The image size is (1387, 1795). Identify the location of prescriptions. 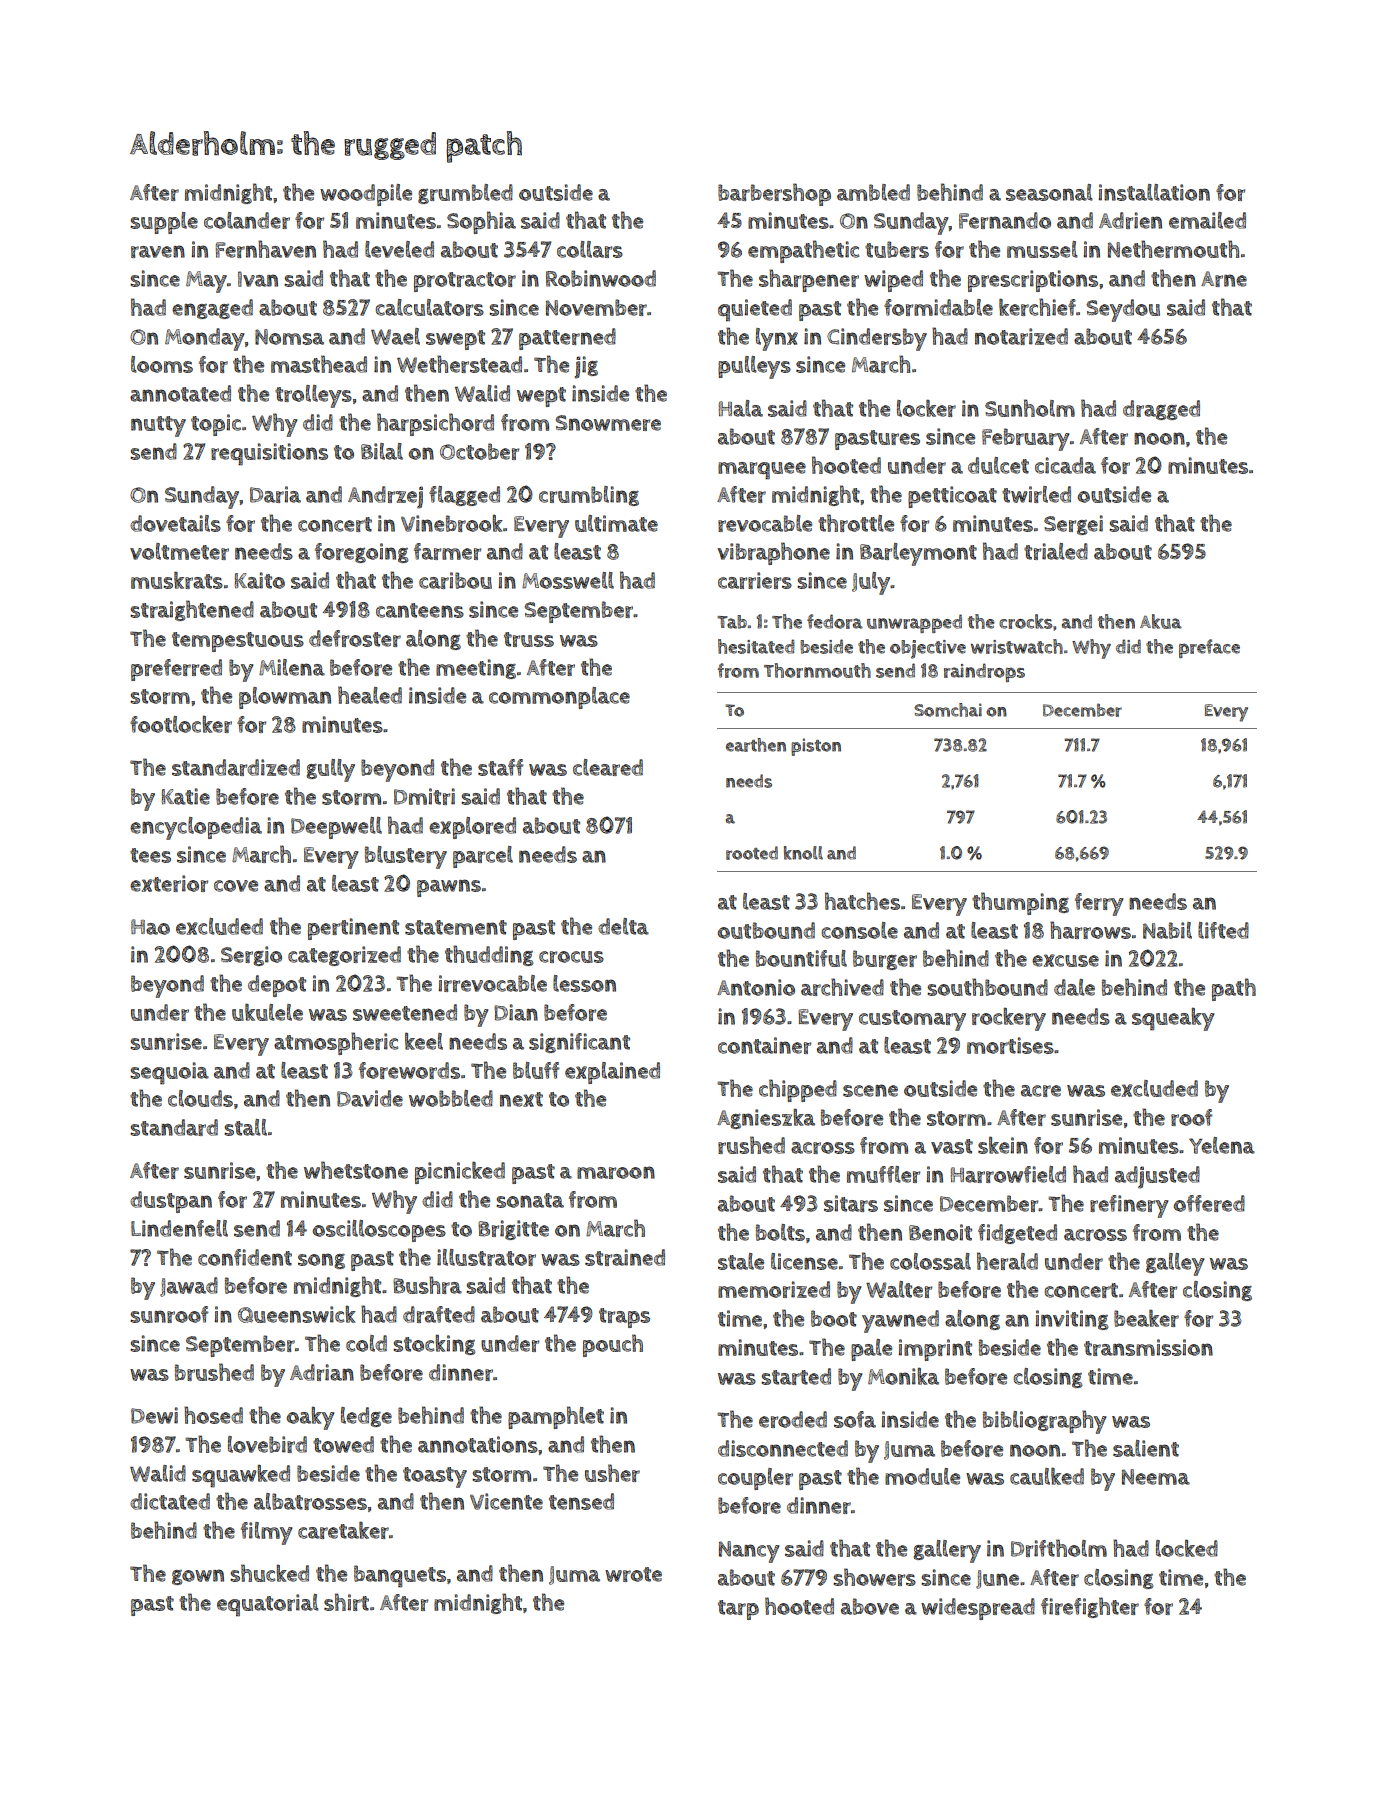
(1033, 281).
